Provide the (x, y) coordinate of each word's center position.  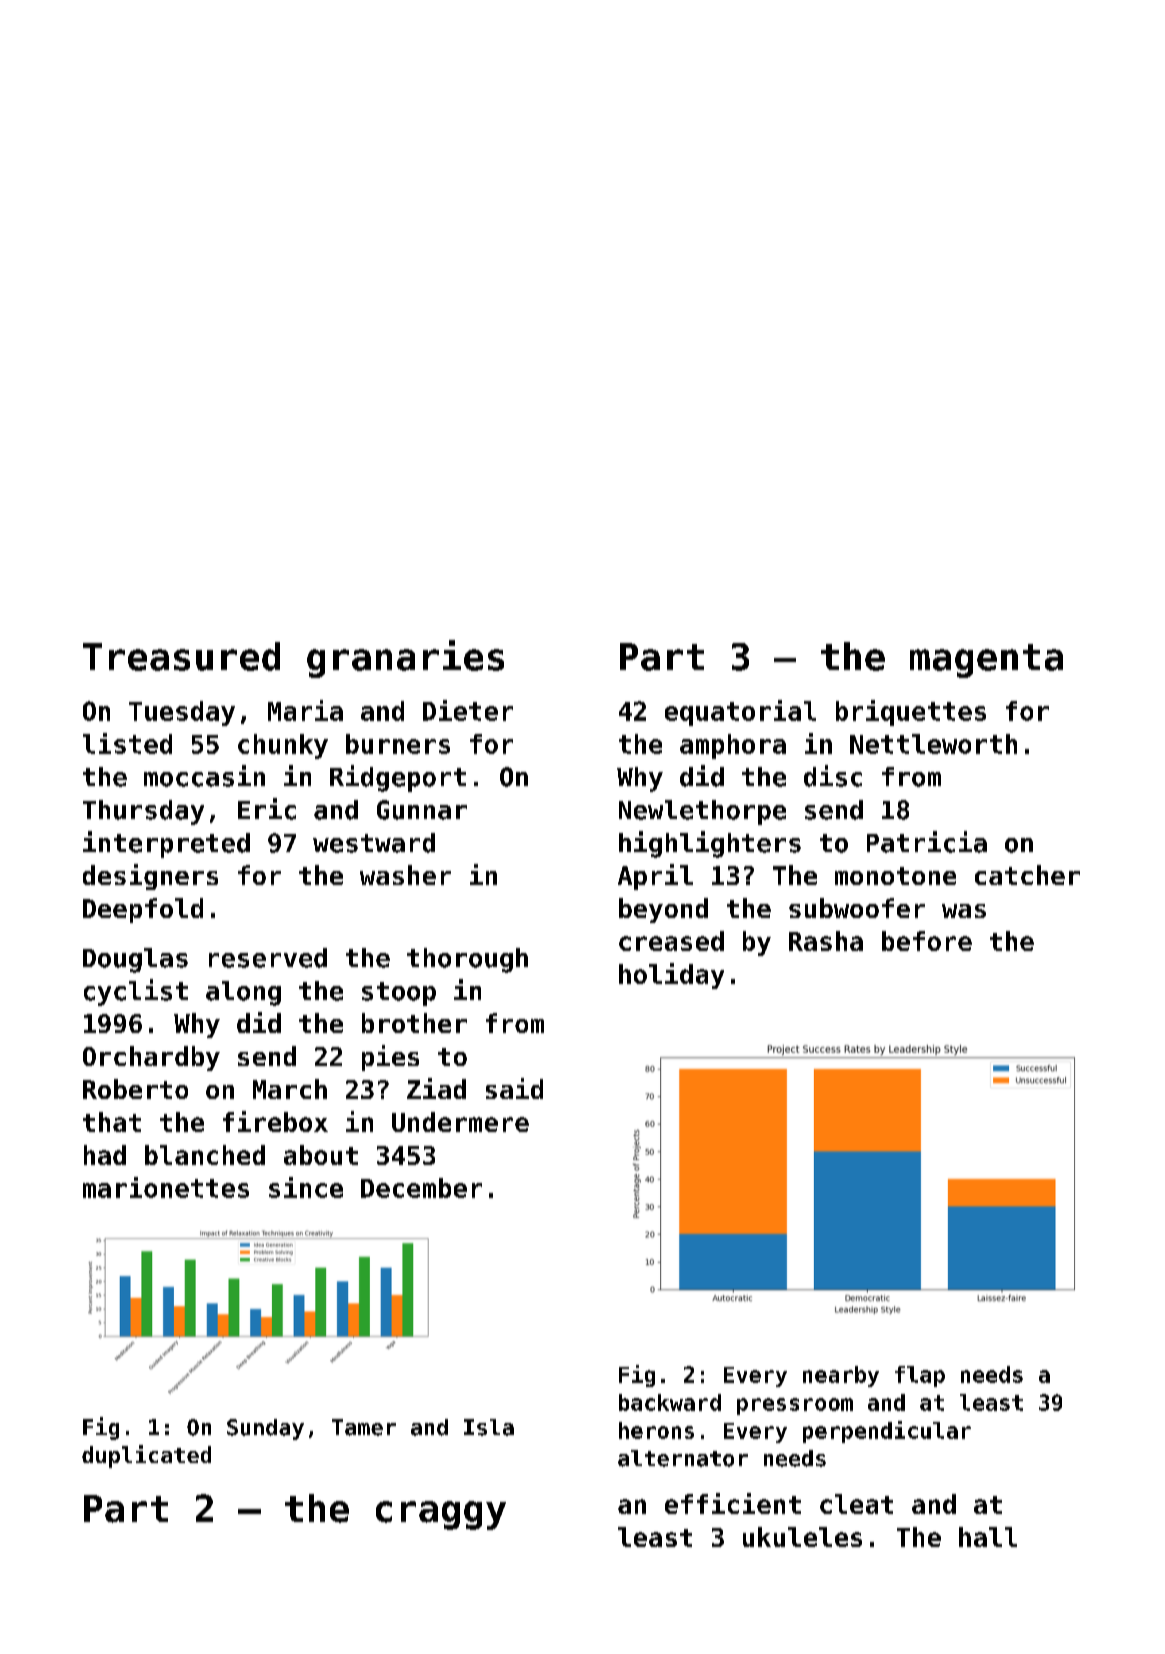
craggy (441, 1515)
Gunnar (422, 810)
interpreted (166, 844)
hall (988, 1537)
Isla (489, 1427)
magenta (986, 661)
